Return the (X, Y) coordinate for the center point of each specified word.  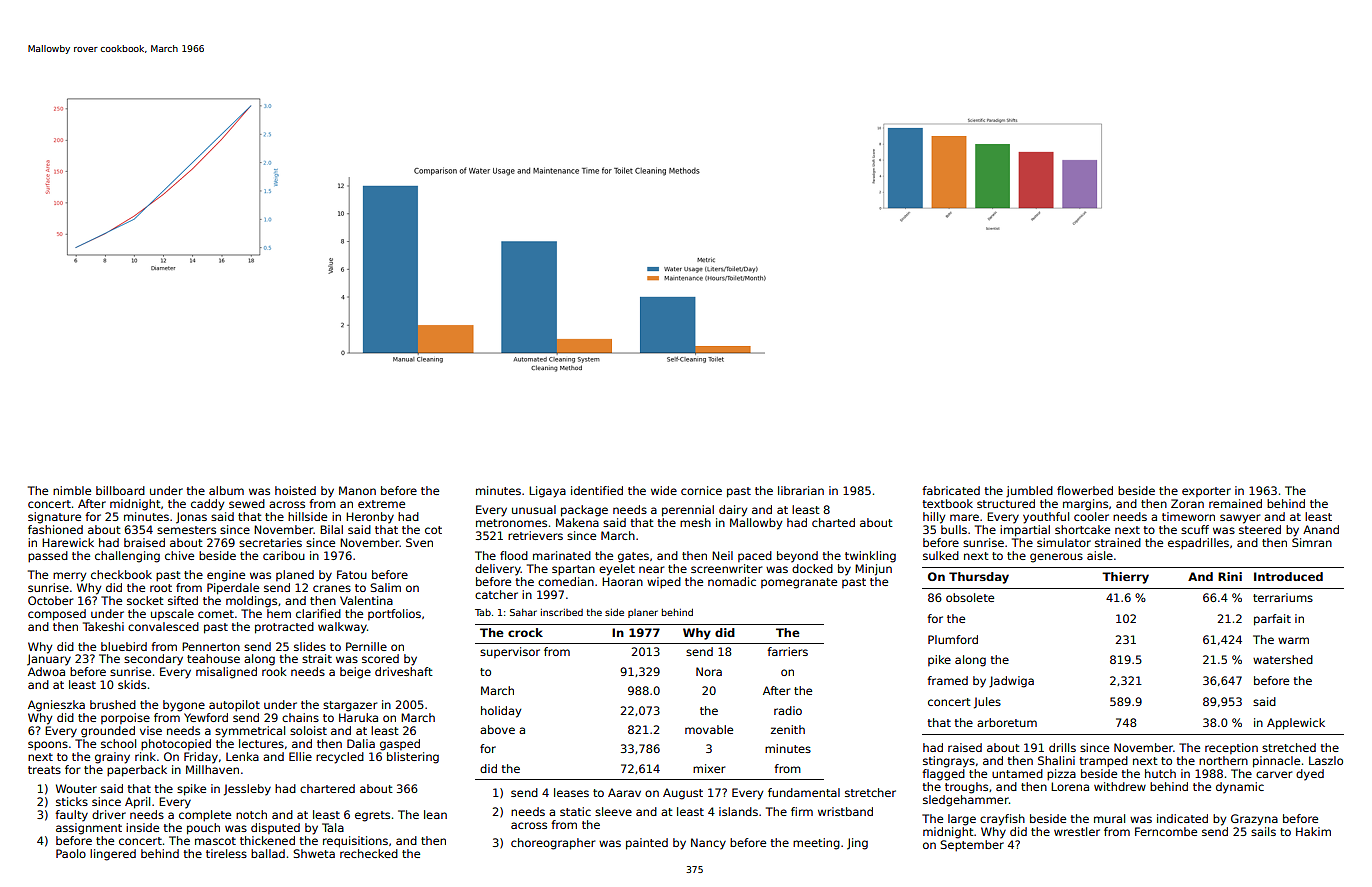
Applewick (1296, 724)
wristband (845, 811)
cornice (701, 490)
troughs (966, 788)
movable (709, 729)
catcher (496, 594)
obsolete (970, 597)
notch (251, 814)
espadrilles (1198, 544)
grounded (108, 732)
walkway (342, 628)
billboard (120, 490)
